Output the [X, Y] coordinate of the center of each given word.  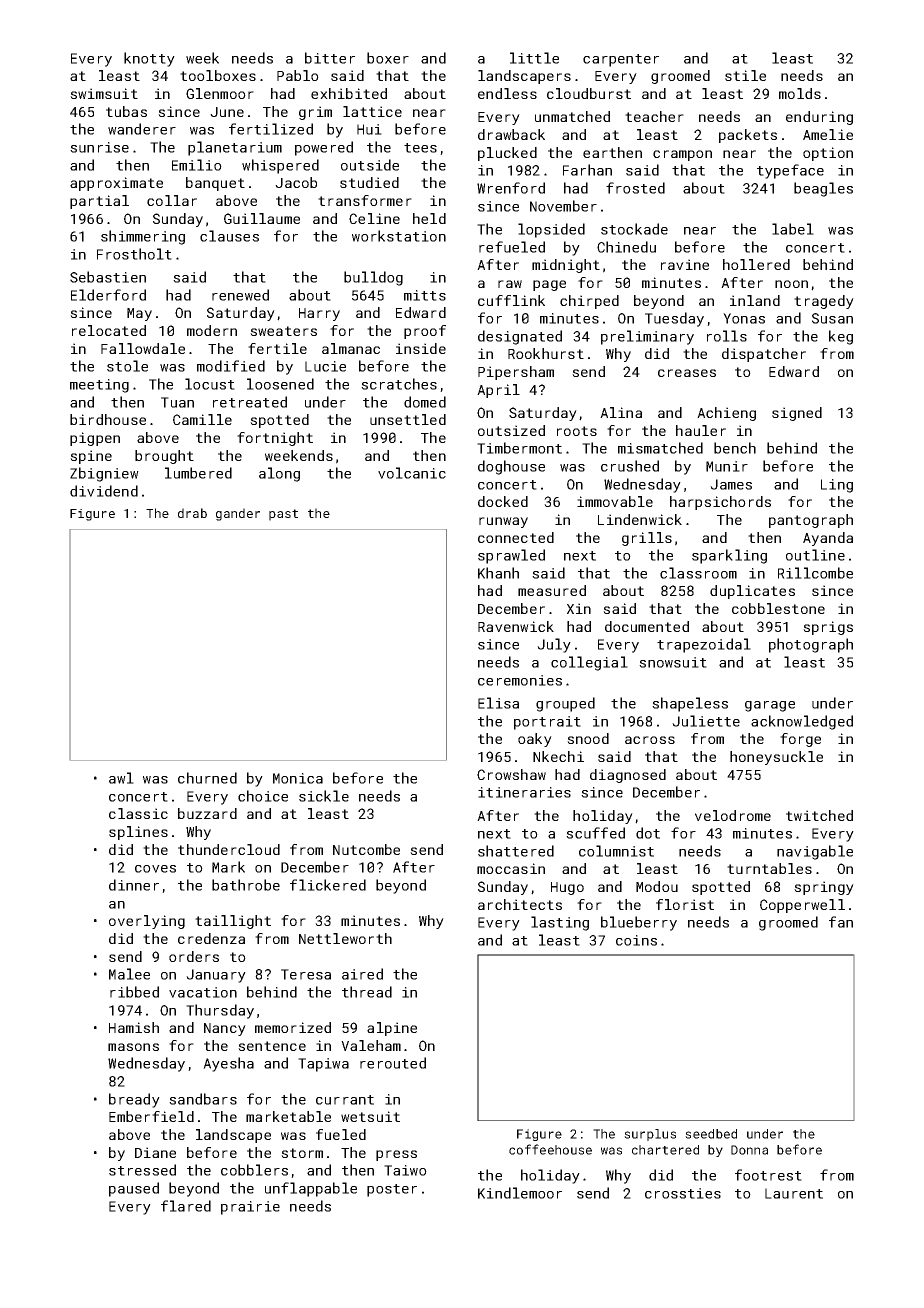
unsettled [408, 419]
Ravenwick [516, 626]
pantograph [811, 521]
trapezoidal [704, 645]
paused [134, 1189]
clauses [229, 236]
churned [207, 778]
